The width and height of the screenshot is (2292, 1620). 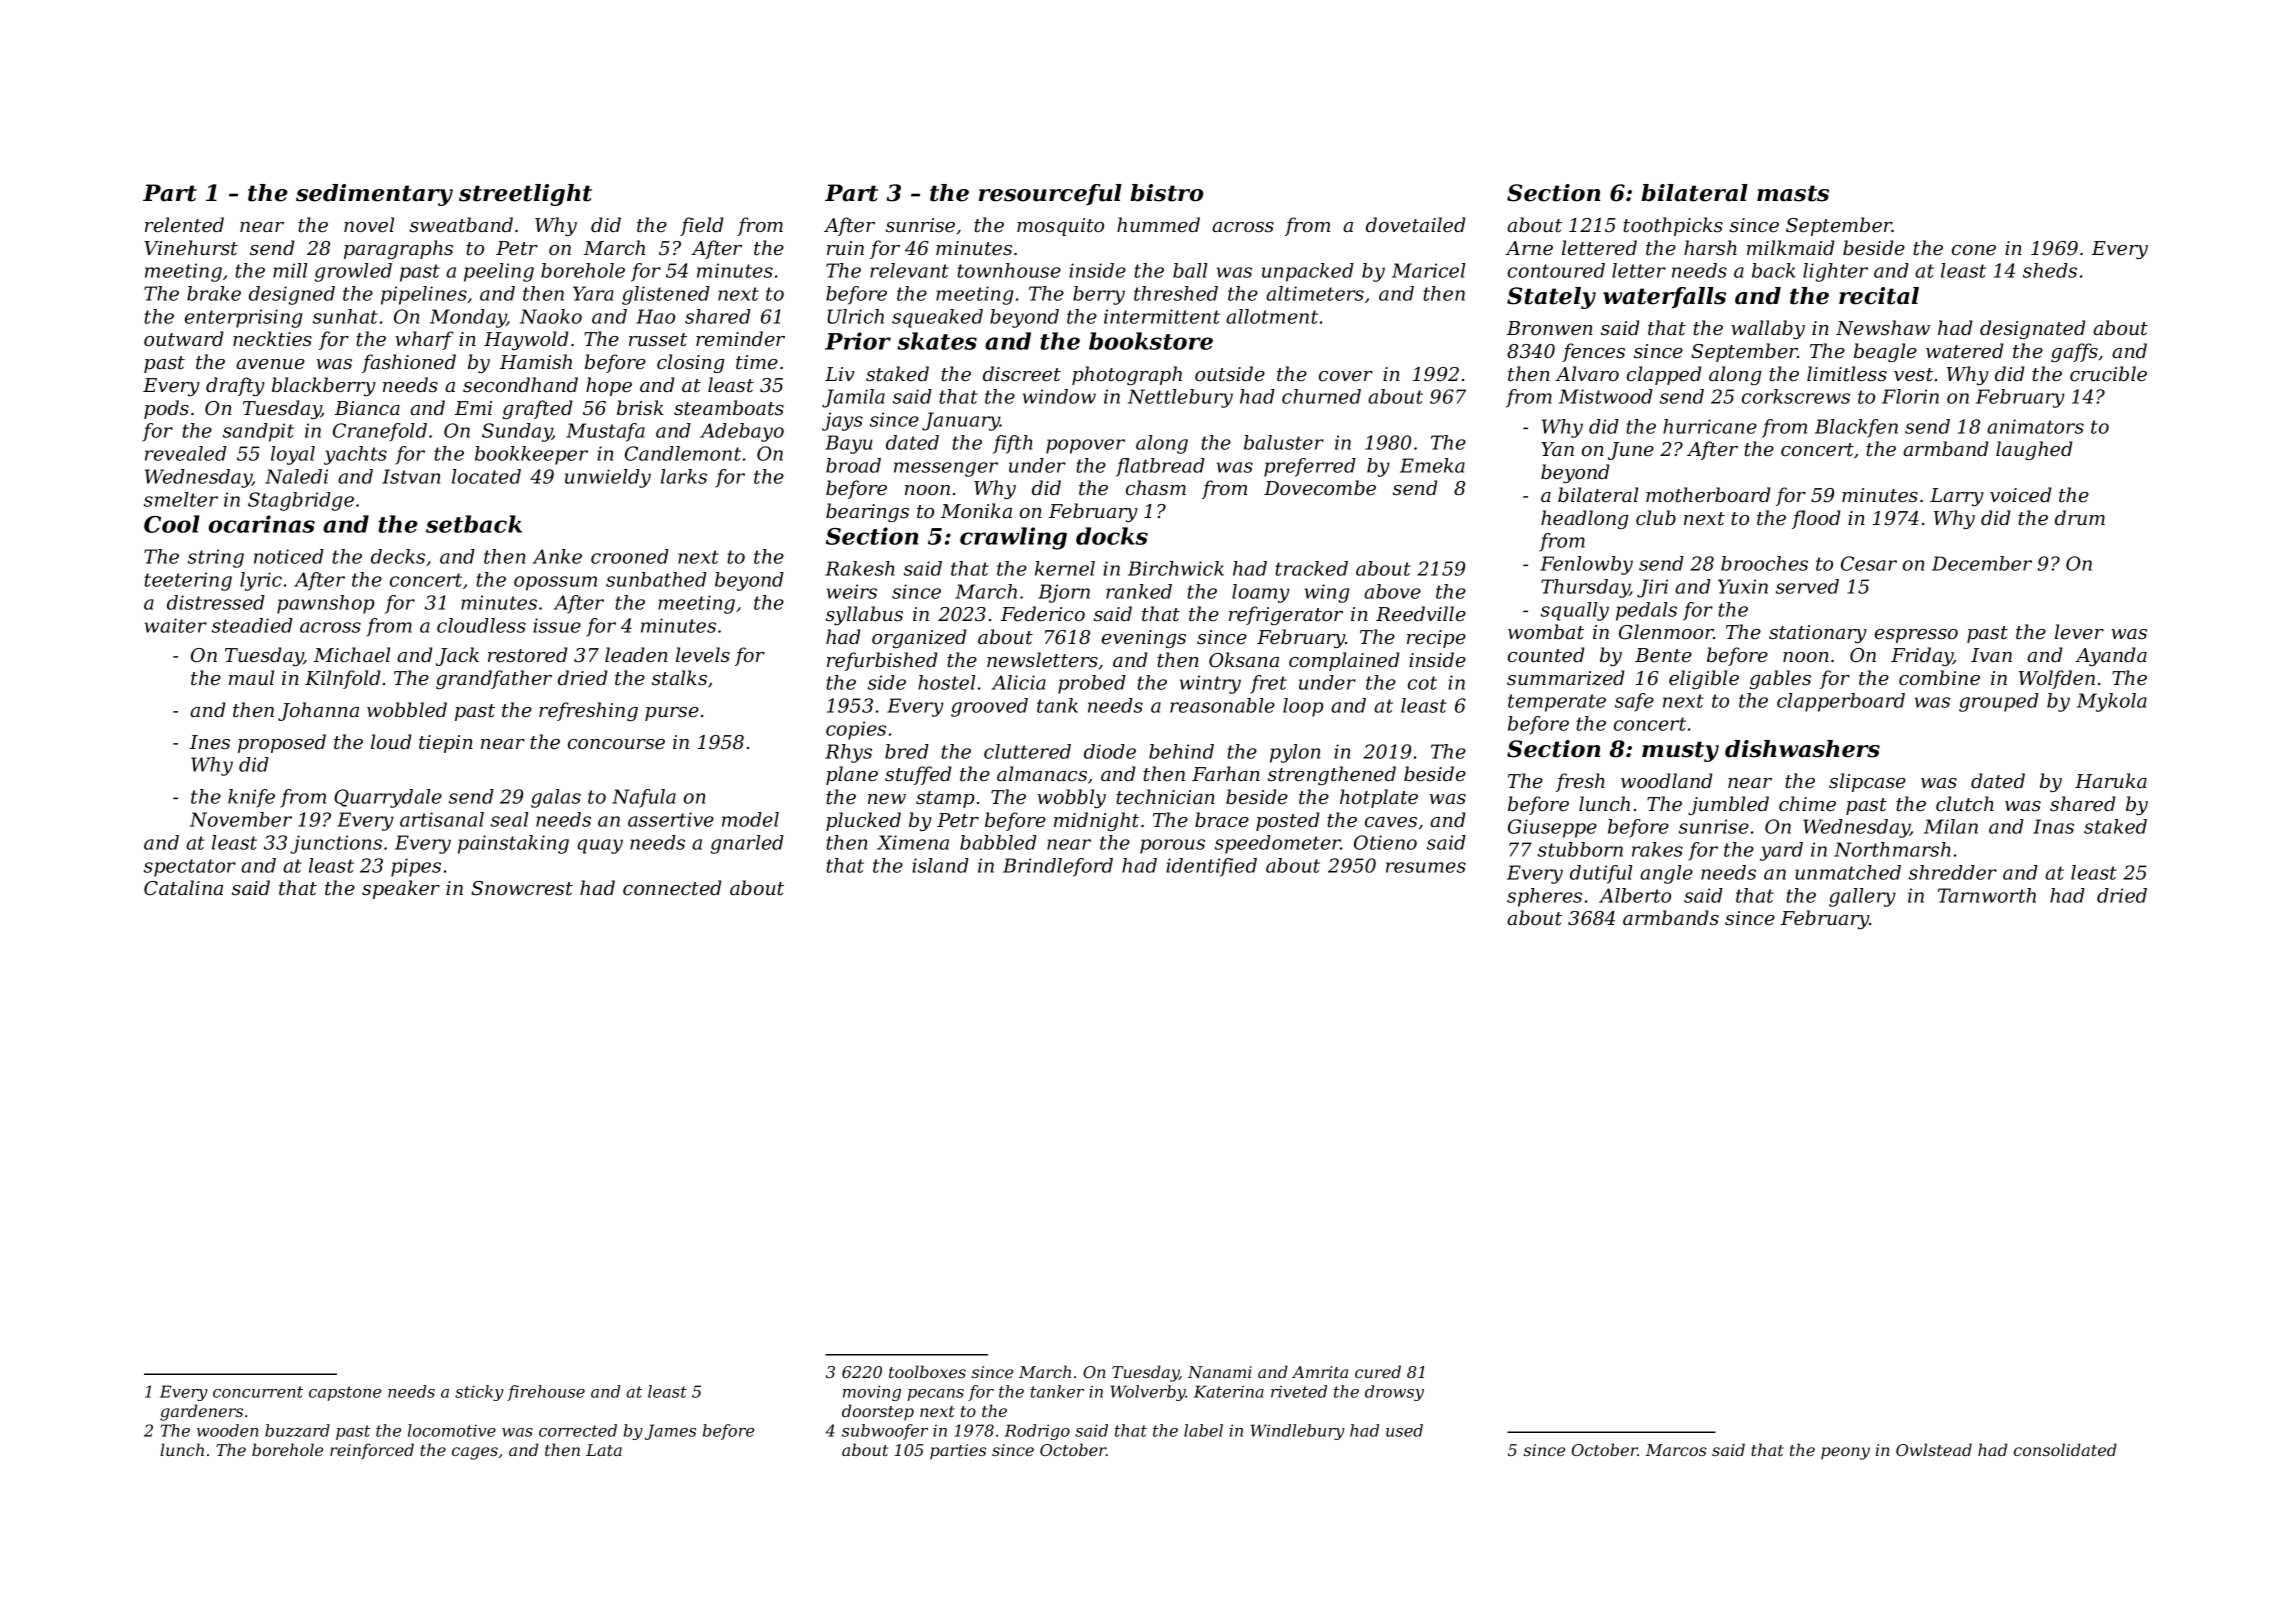 I want to click on ruin, so click(x=845, y=248).
